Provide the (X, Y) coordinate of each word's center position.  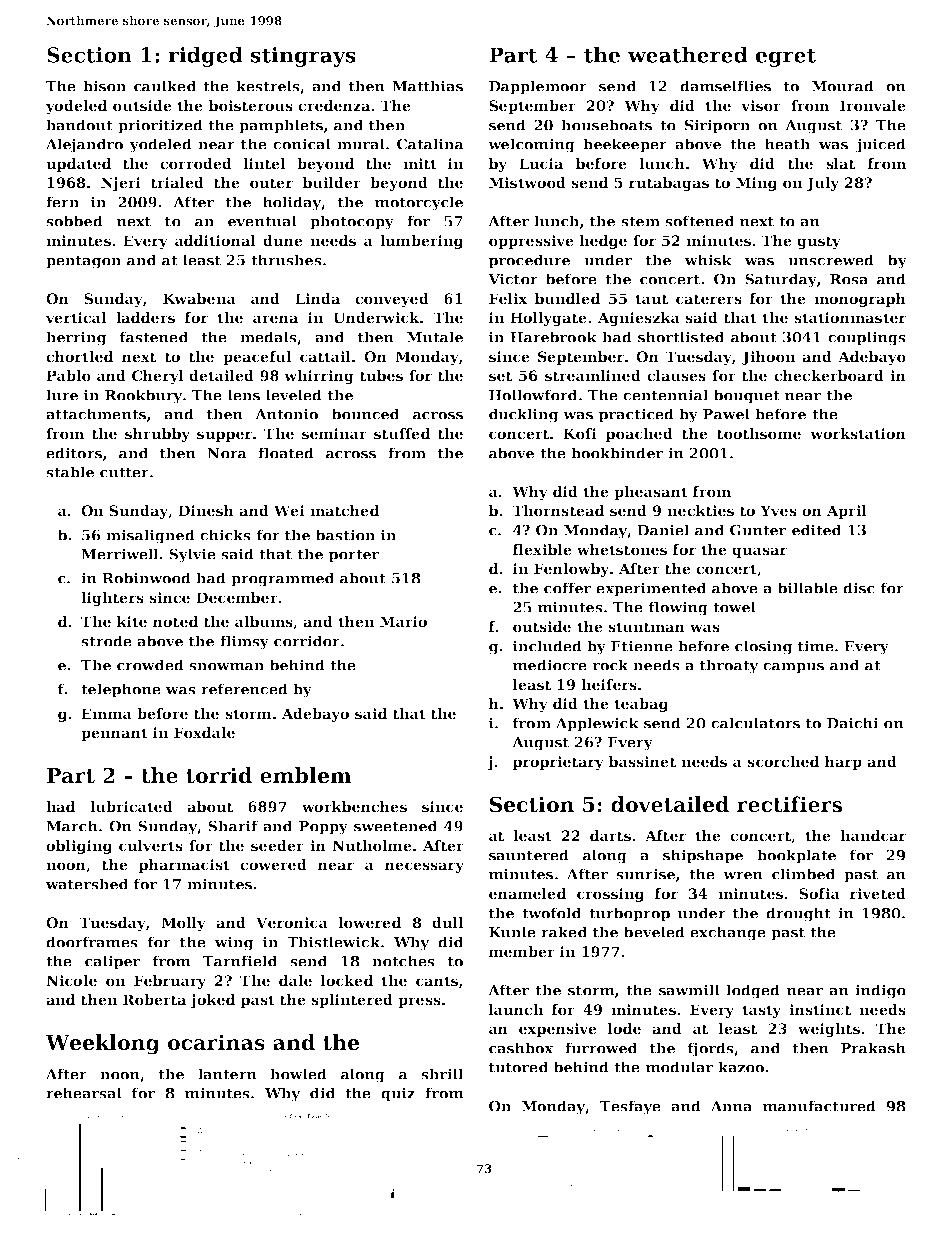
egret (786, 57)
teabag (641, 705)
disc (859, 588)
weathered (688, 54)
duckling (523, 415)
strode (106, 641)
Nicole (71, 980)
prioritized (160, 126)
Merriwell (120, 554)
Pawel (726, 414)
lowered (369, 922)
